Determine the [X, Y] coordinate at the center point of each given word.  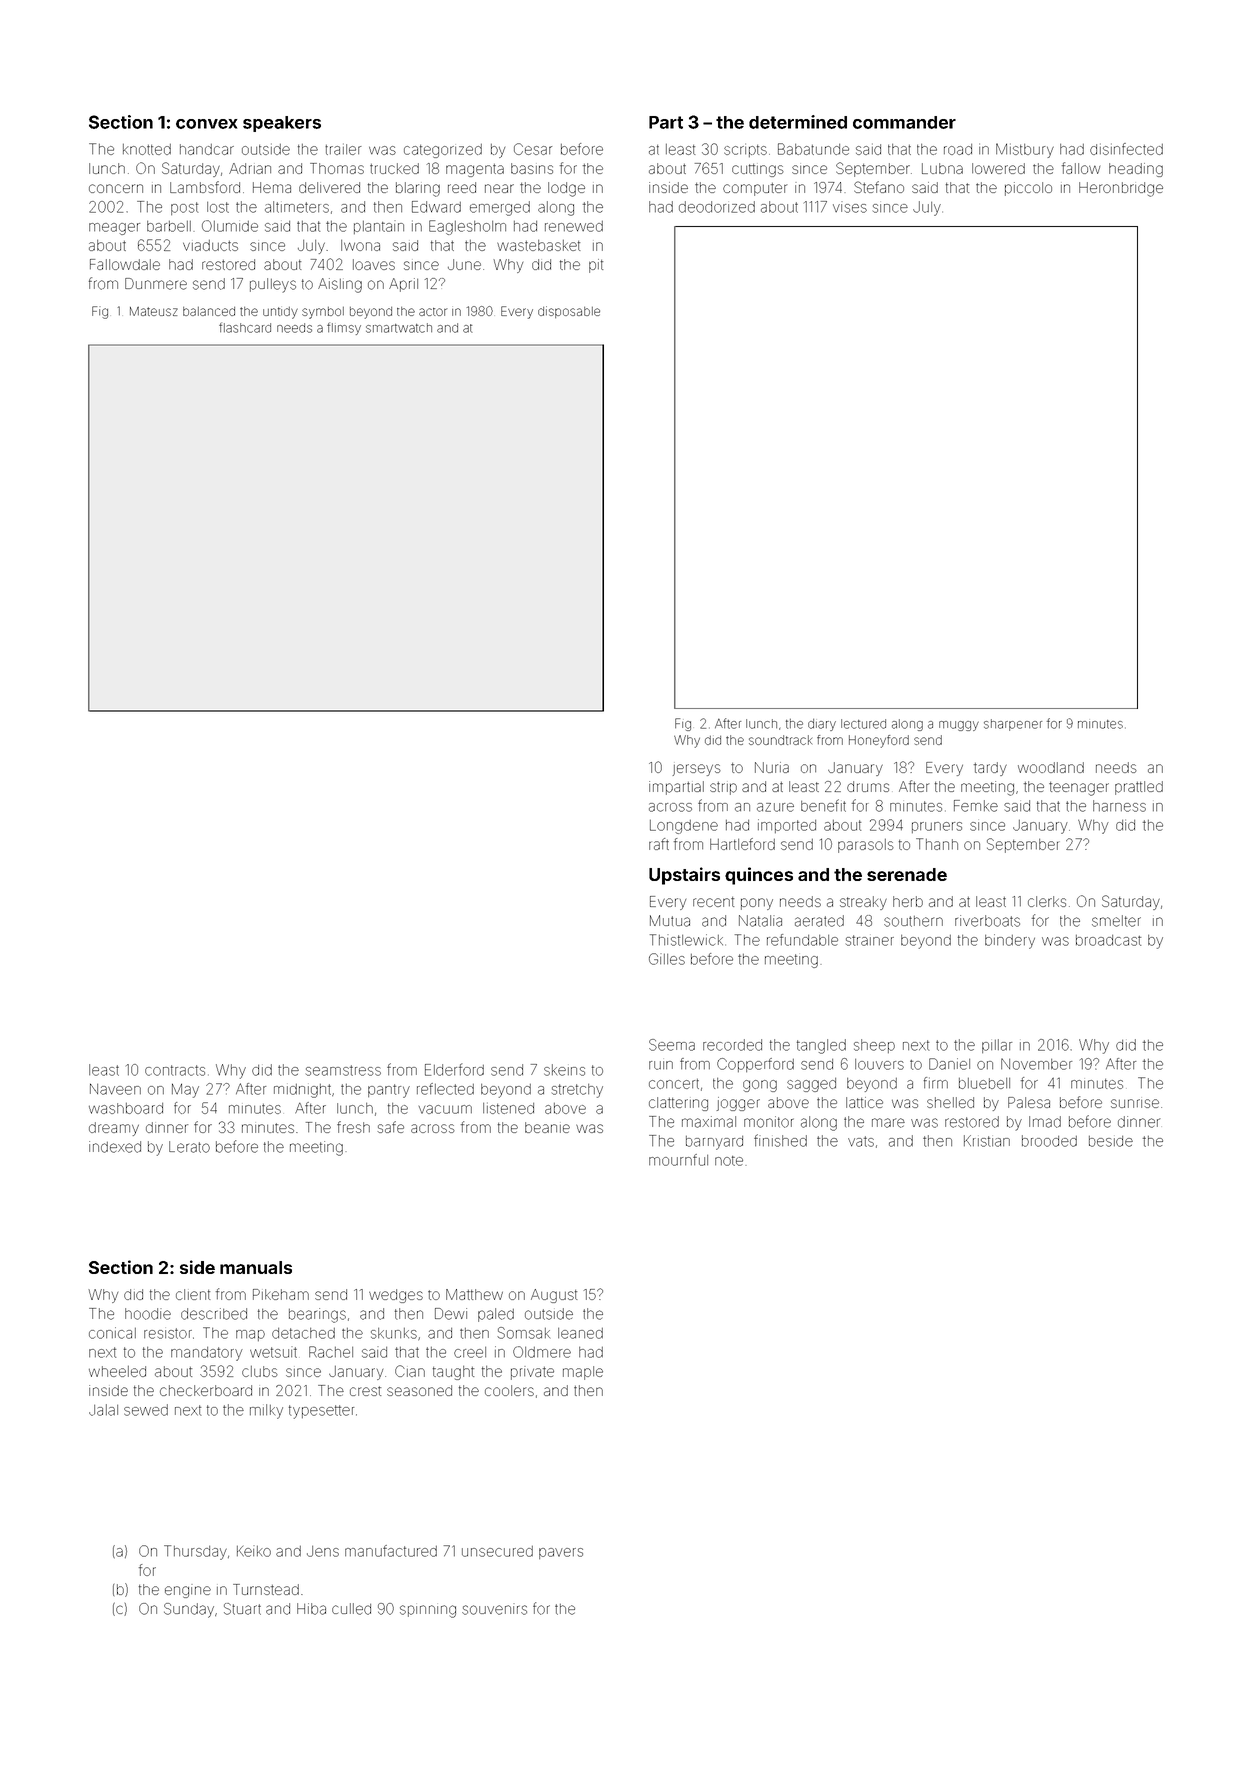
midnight [302, 1091]
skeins [564, 1070]
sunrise [1135, 1103]
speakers [282, 124]
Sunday [189, 1610]
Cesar [533, 149]
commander [904, 122]
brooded [1049, 1141]
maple [583, 1373]
